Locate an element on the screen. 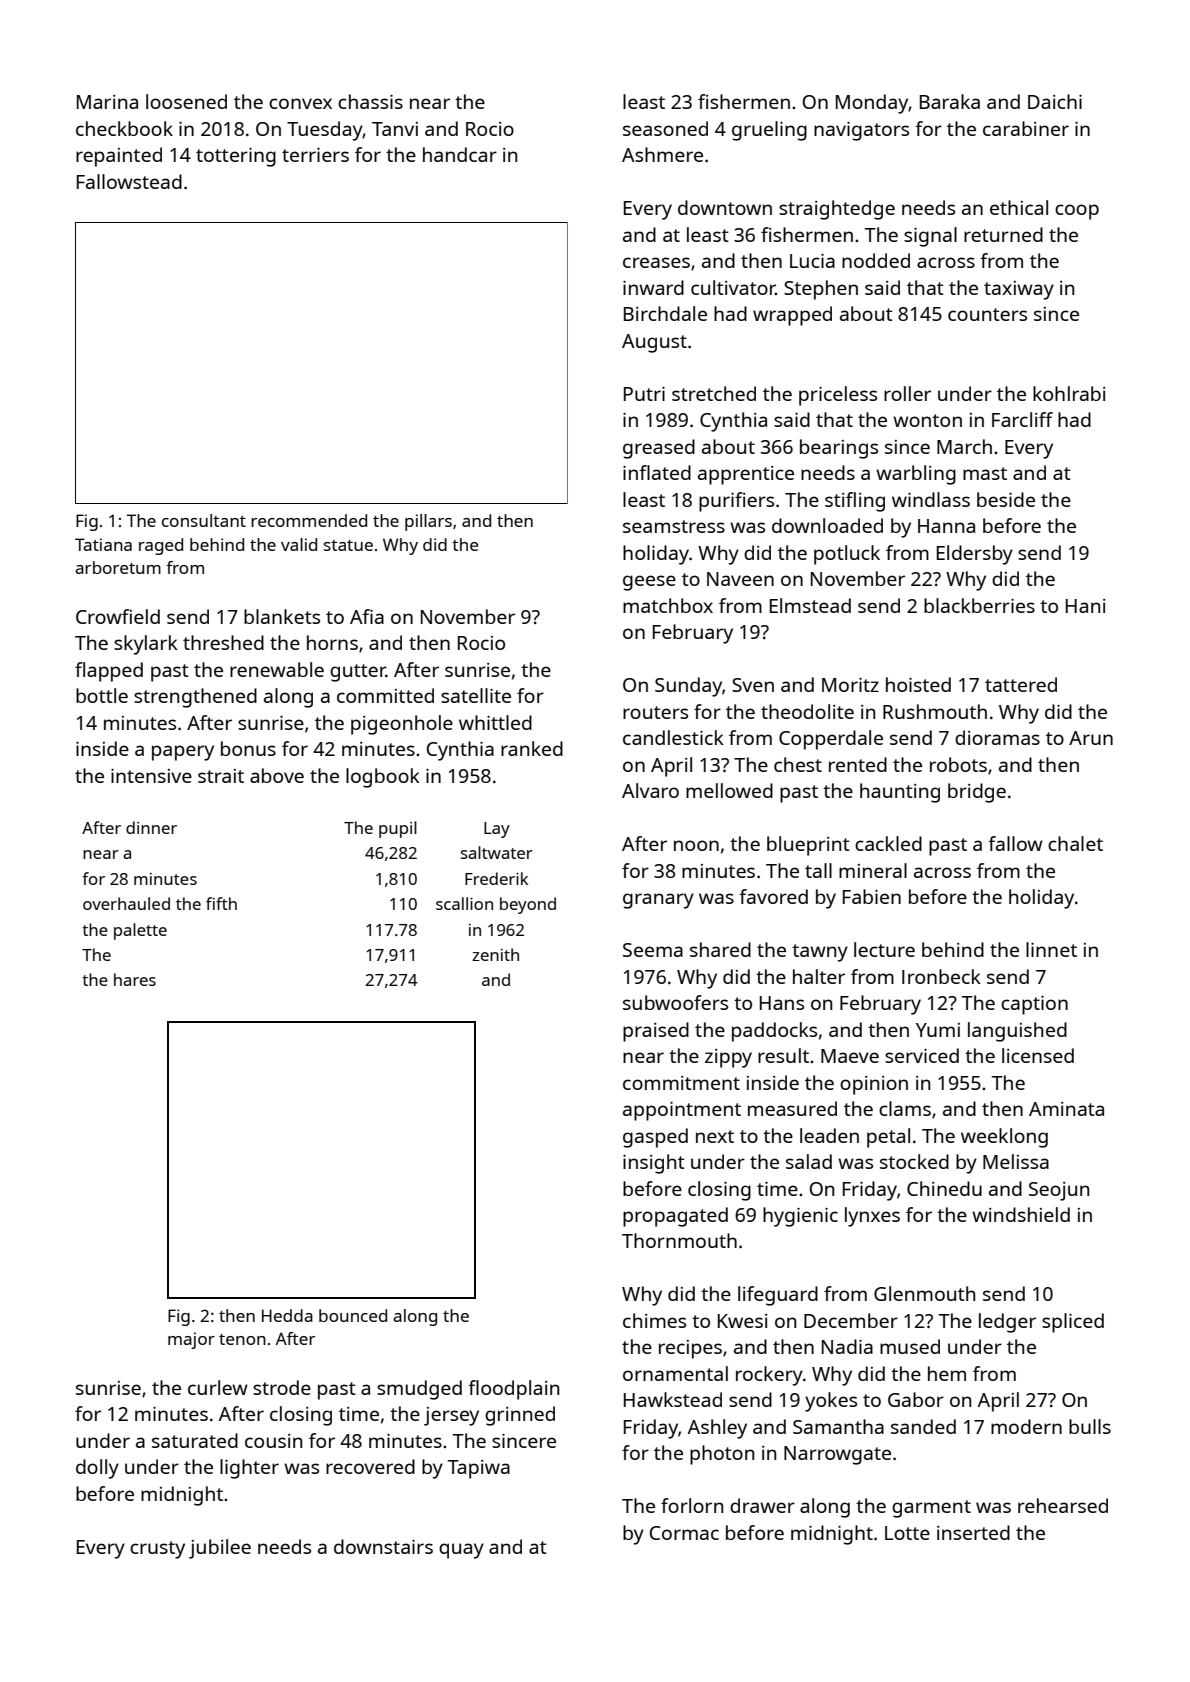 The width and height of the screenshot is (1190, 1682). insight is located at coordinates (654, 1164).
